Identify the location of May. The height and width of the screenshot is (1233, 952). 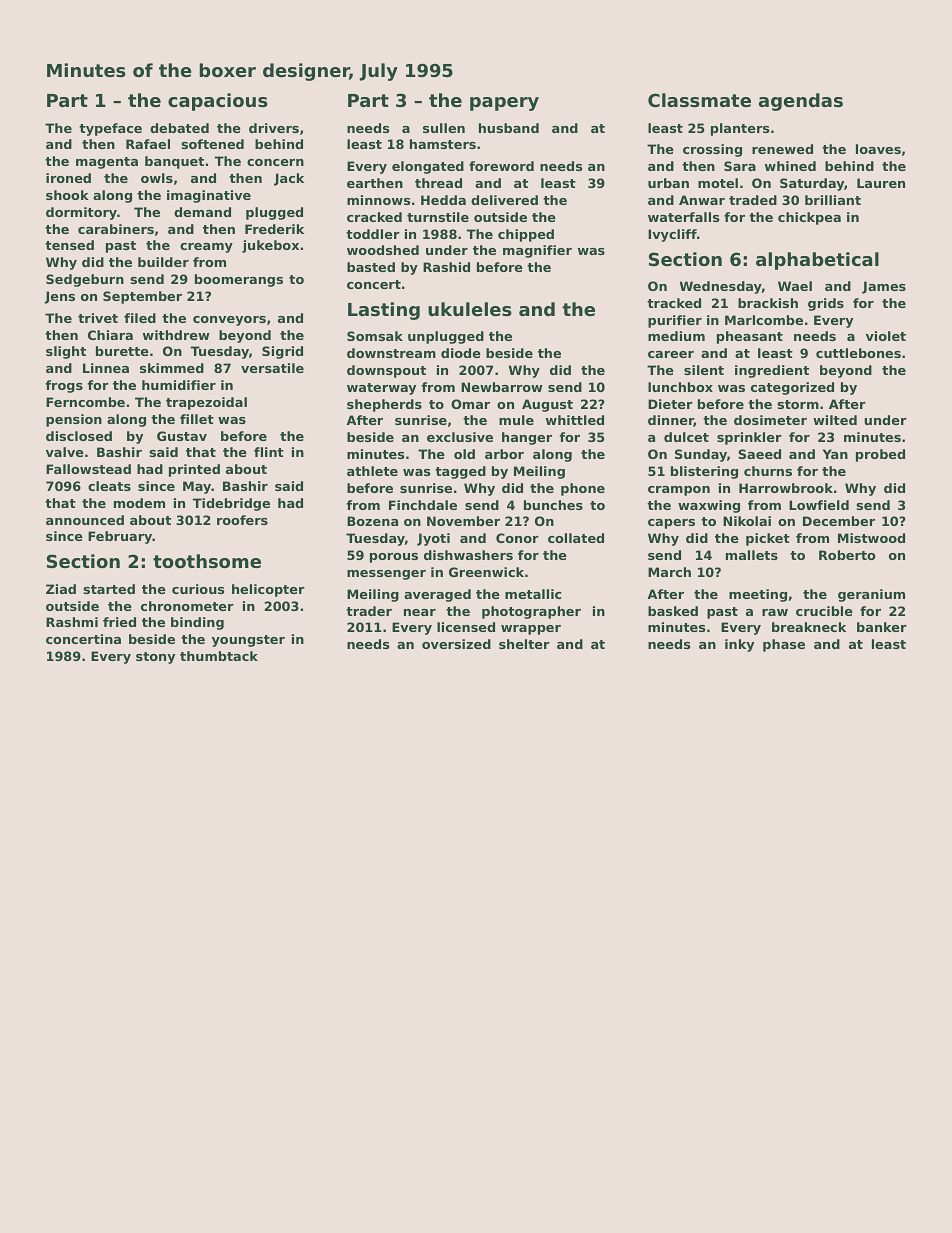
(197, 487).
